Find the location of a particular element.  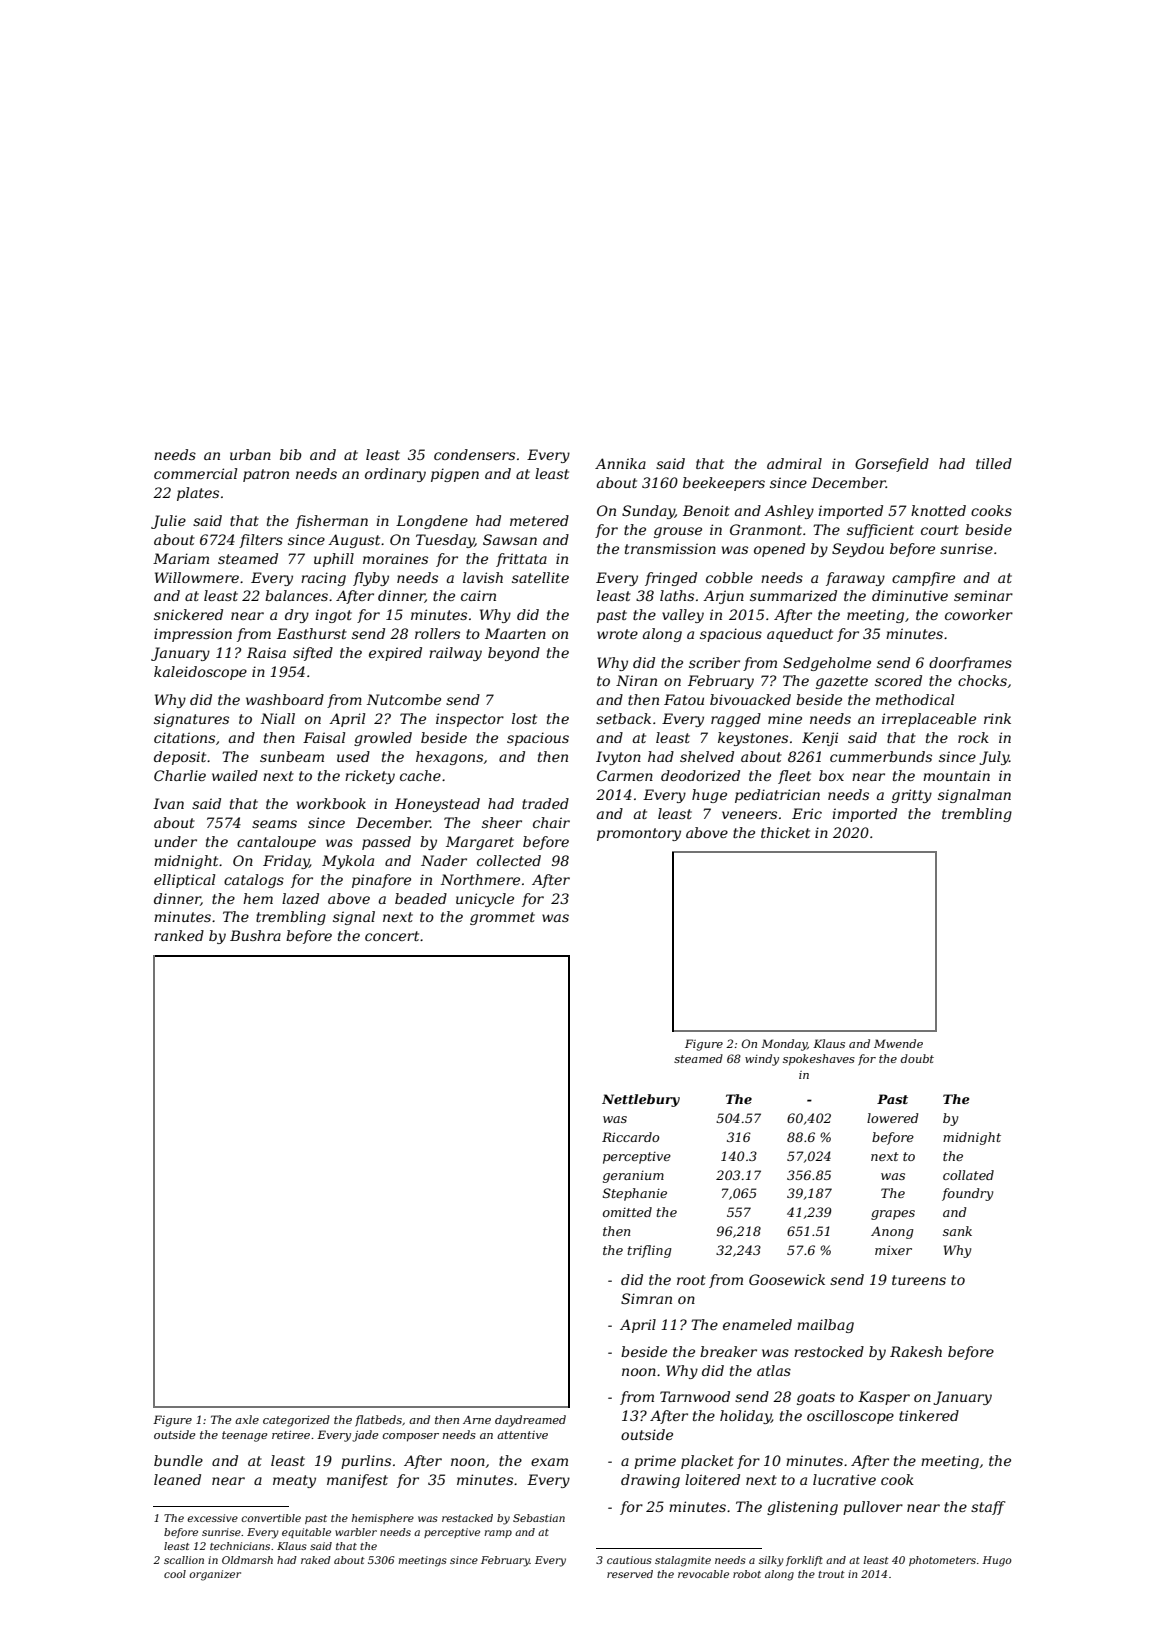

leaned is located at coordinates (177, 1479).
